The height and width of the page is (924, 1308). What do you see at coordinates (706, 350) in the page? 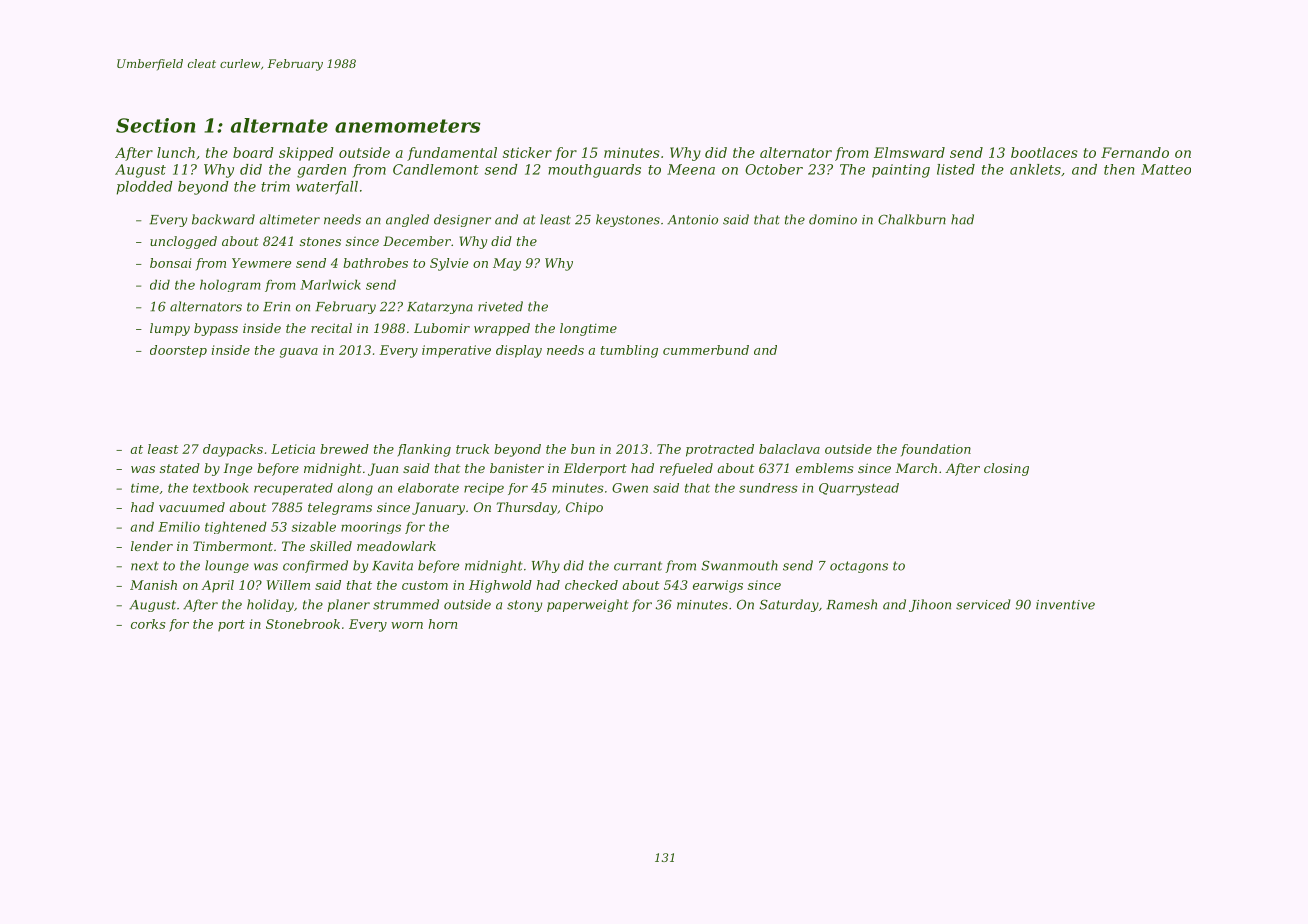
I see `cummerbund` at bounding box center [706, 350].
